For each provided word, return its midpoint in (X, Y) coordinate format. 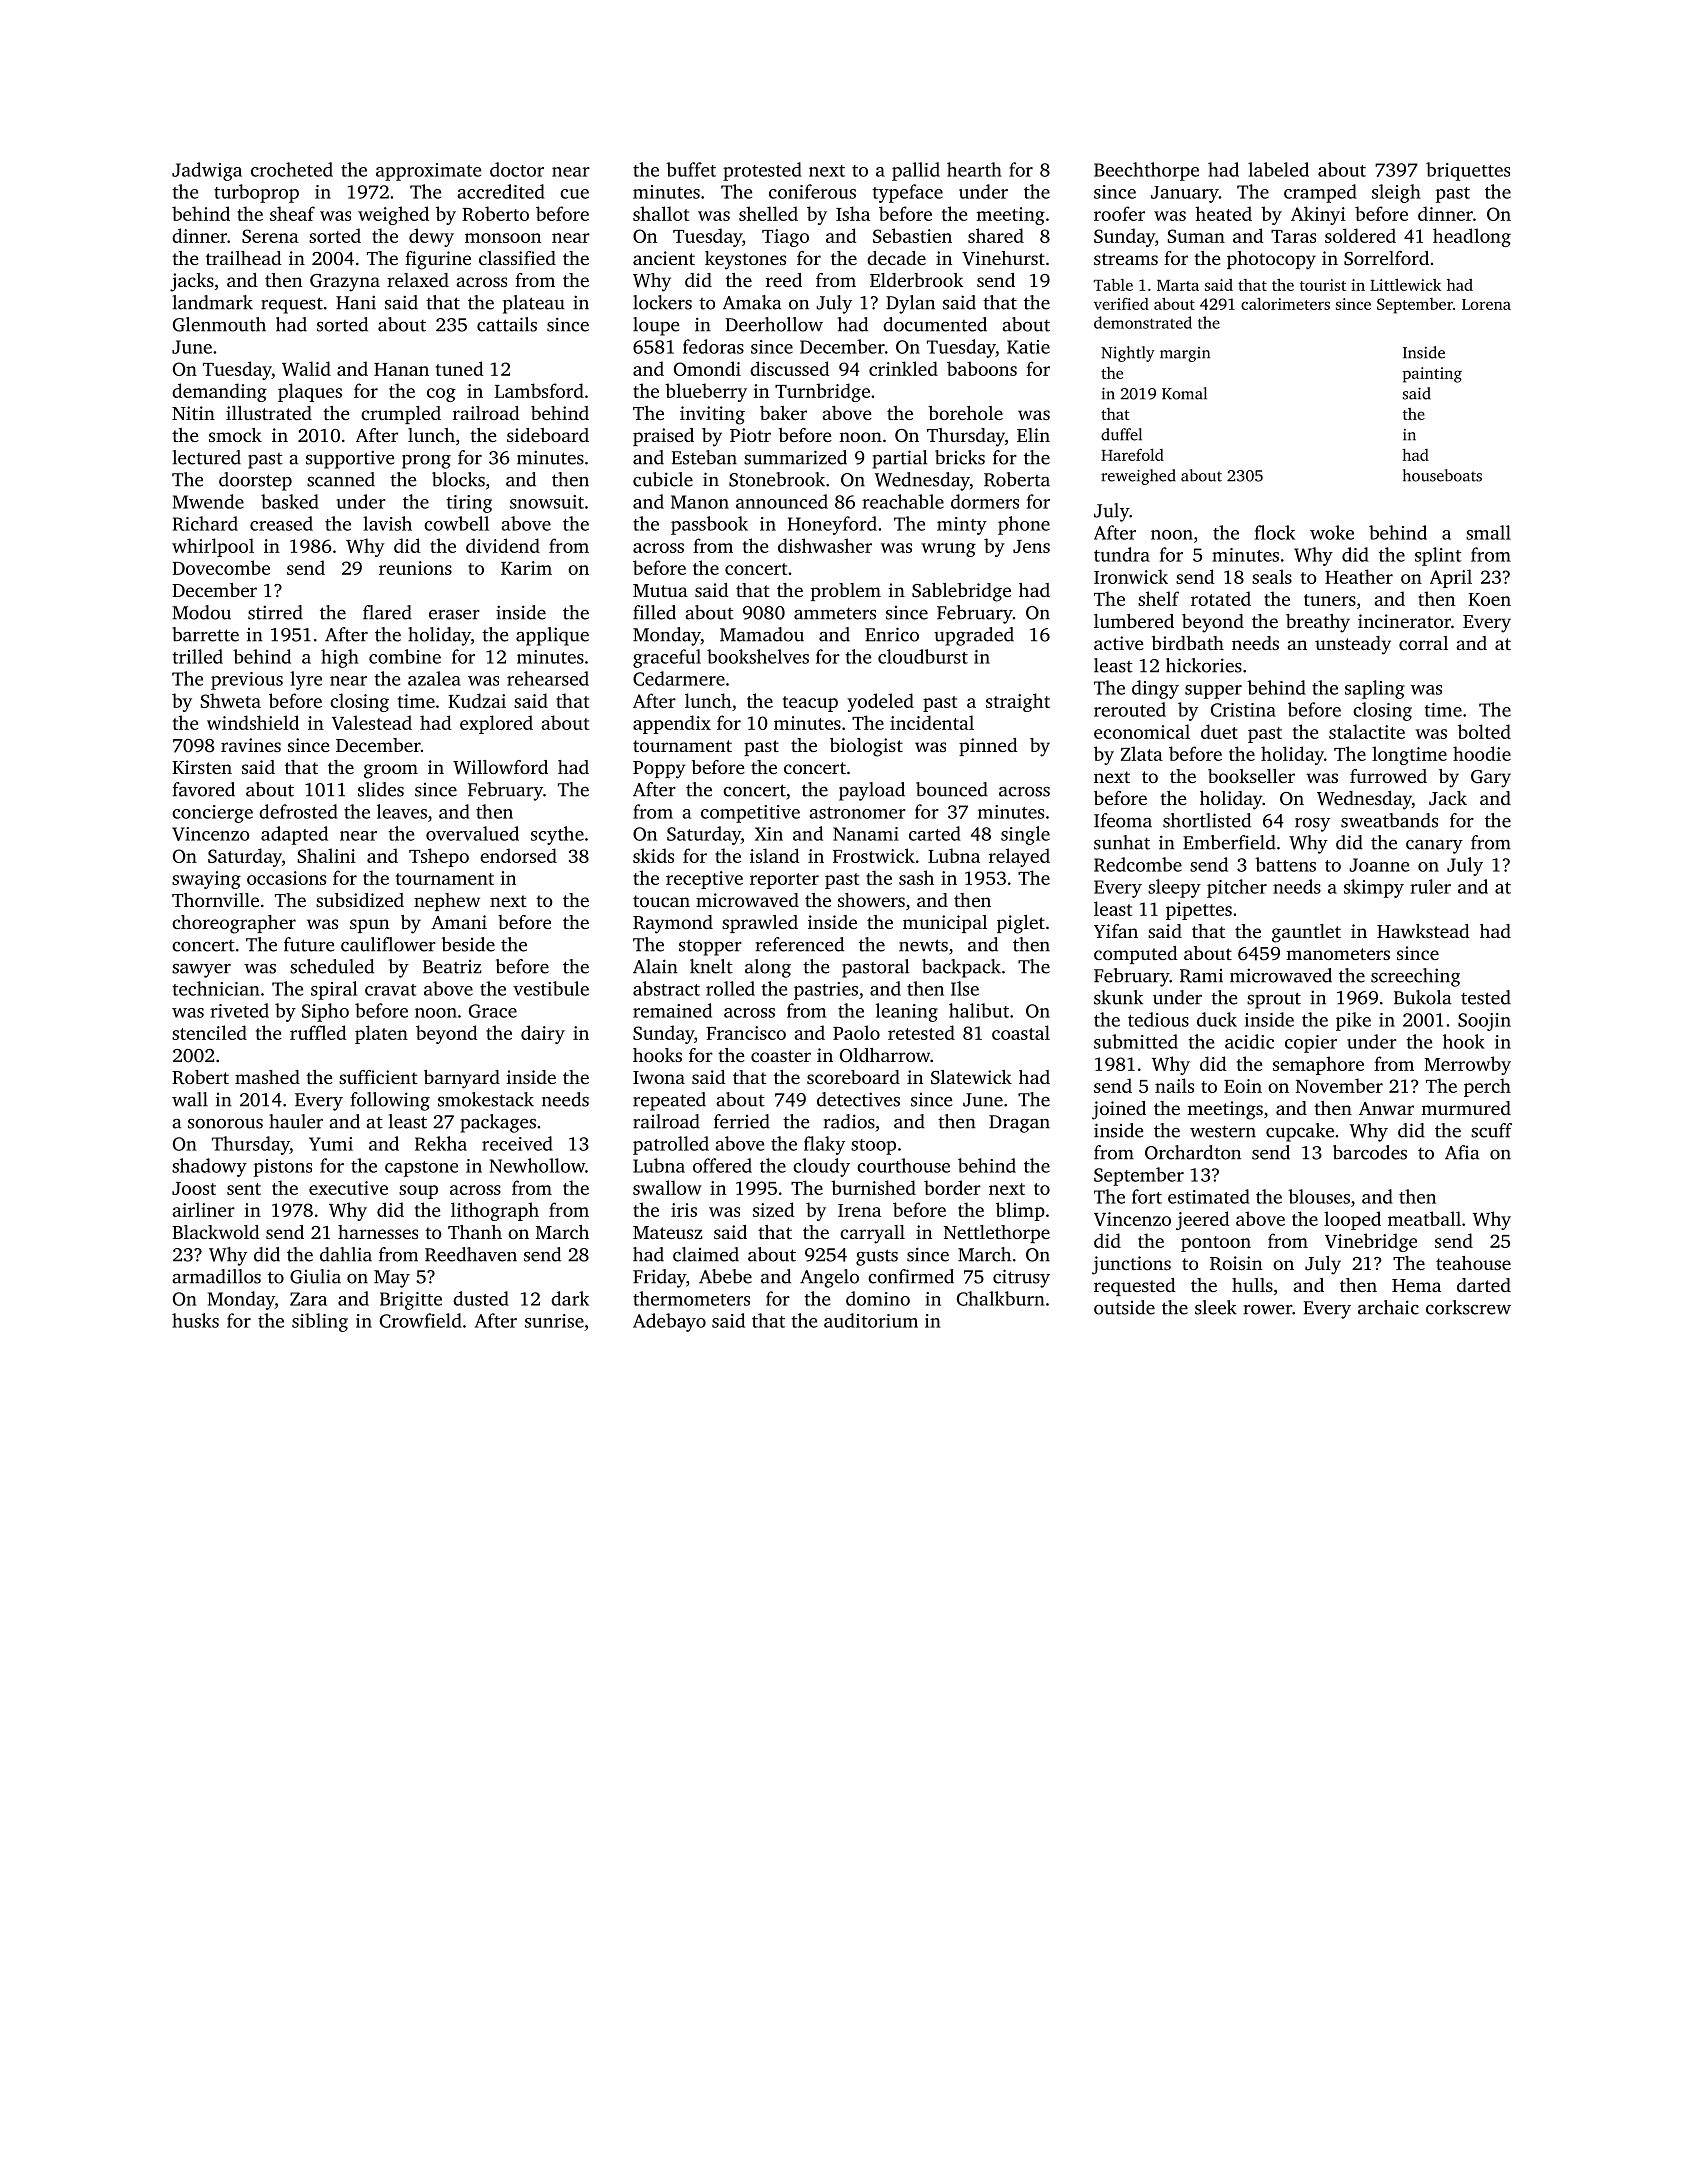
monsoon (503, 238)
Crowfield (421, 1320)
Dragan (1019, 1124)
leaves (402, 811)
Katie (1028, 347)
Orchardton (1193, 1152)
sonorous (225, 1123)
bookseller (1251, 776)
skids (653, 855)
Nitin (193, 413)
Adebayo (669, 1322)
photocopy (1271, 260)
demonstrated (1143, 322)
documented (935, 324)
